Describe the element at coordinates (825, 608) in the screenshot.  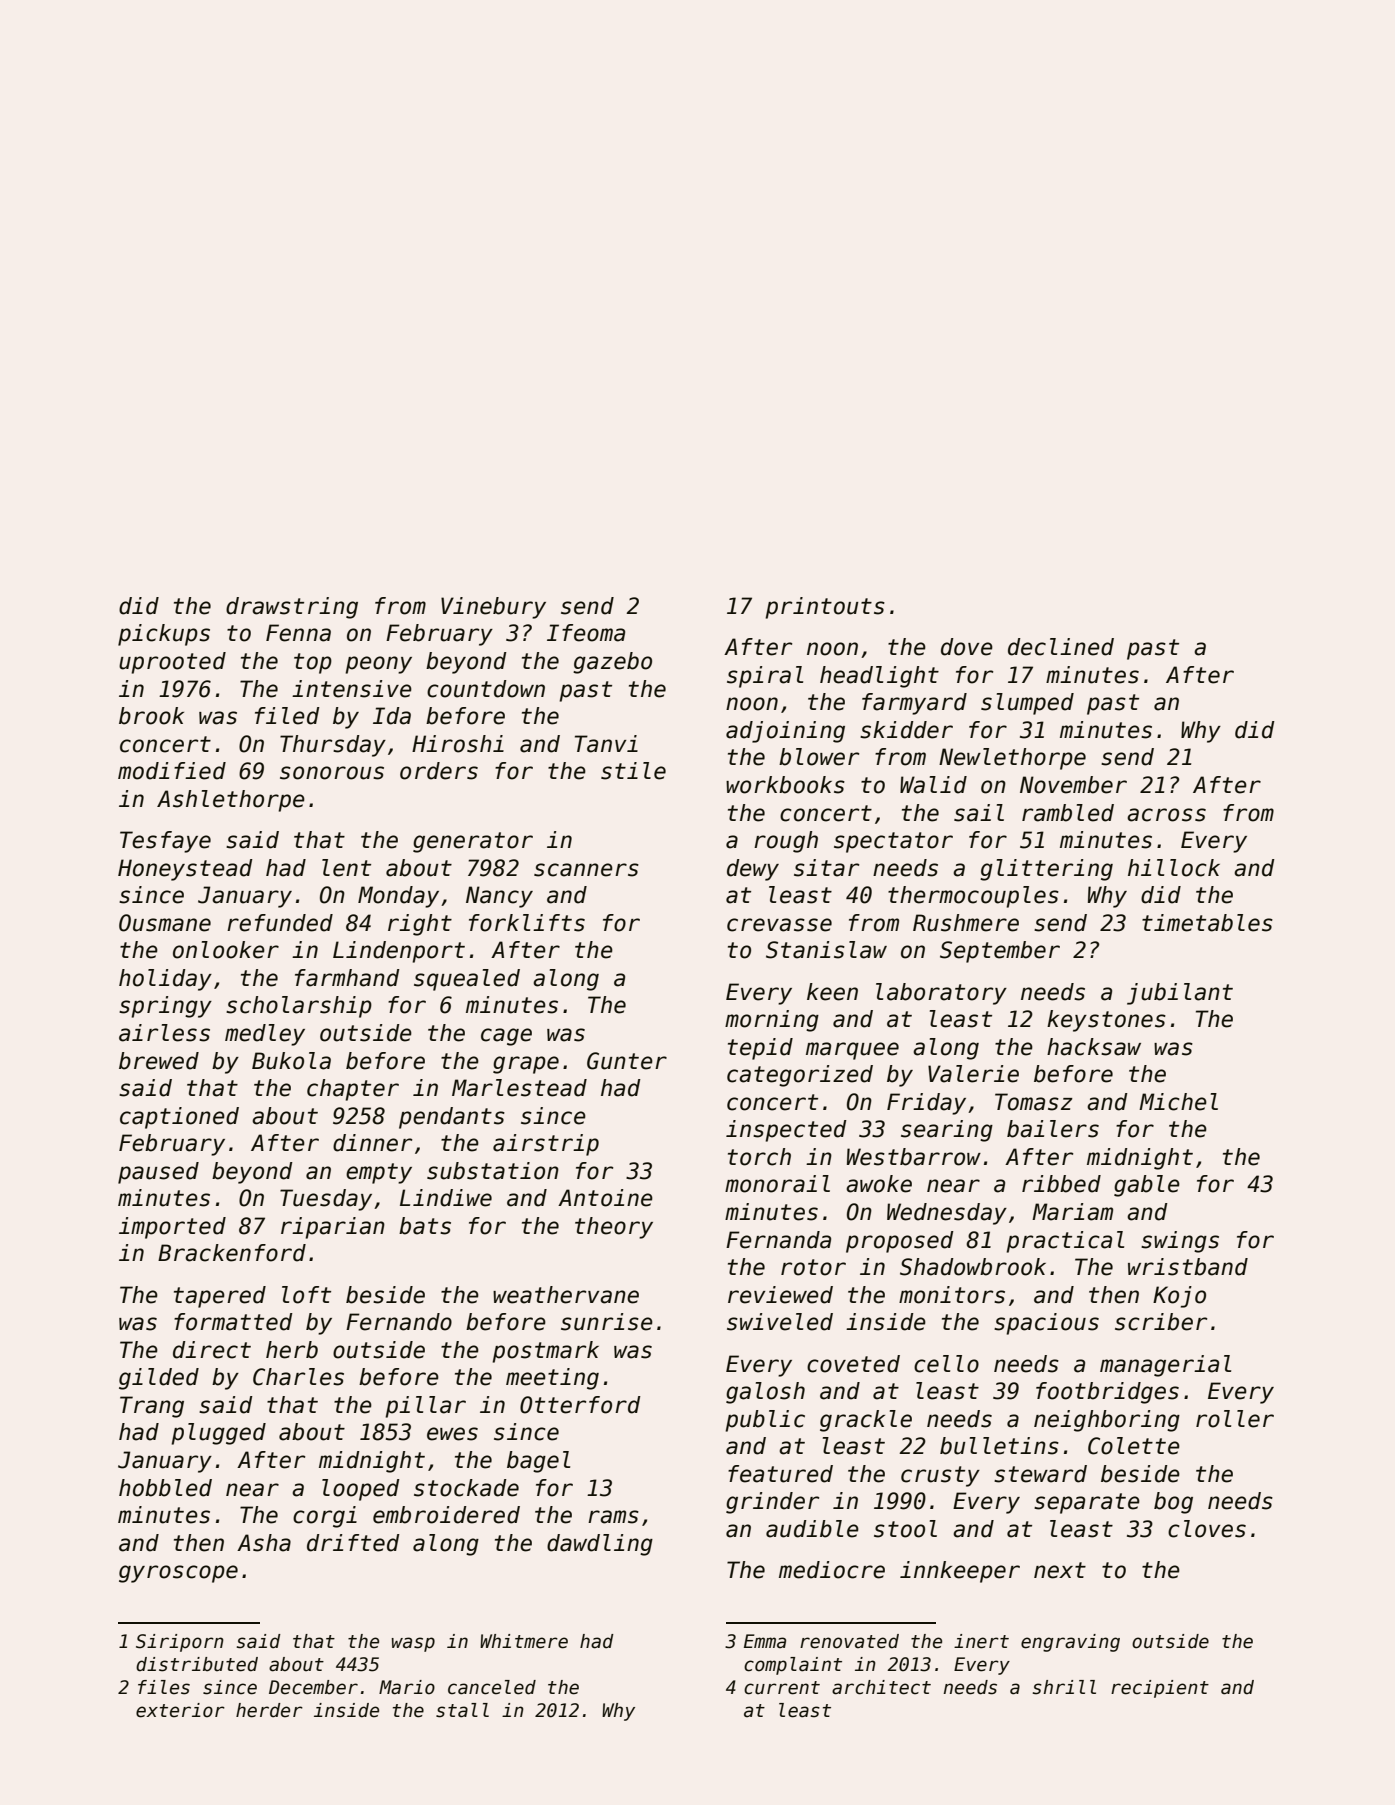
I see `printouts` at that location.
